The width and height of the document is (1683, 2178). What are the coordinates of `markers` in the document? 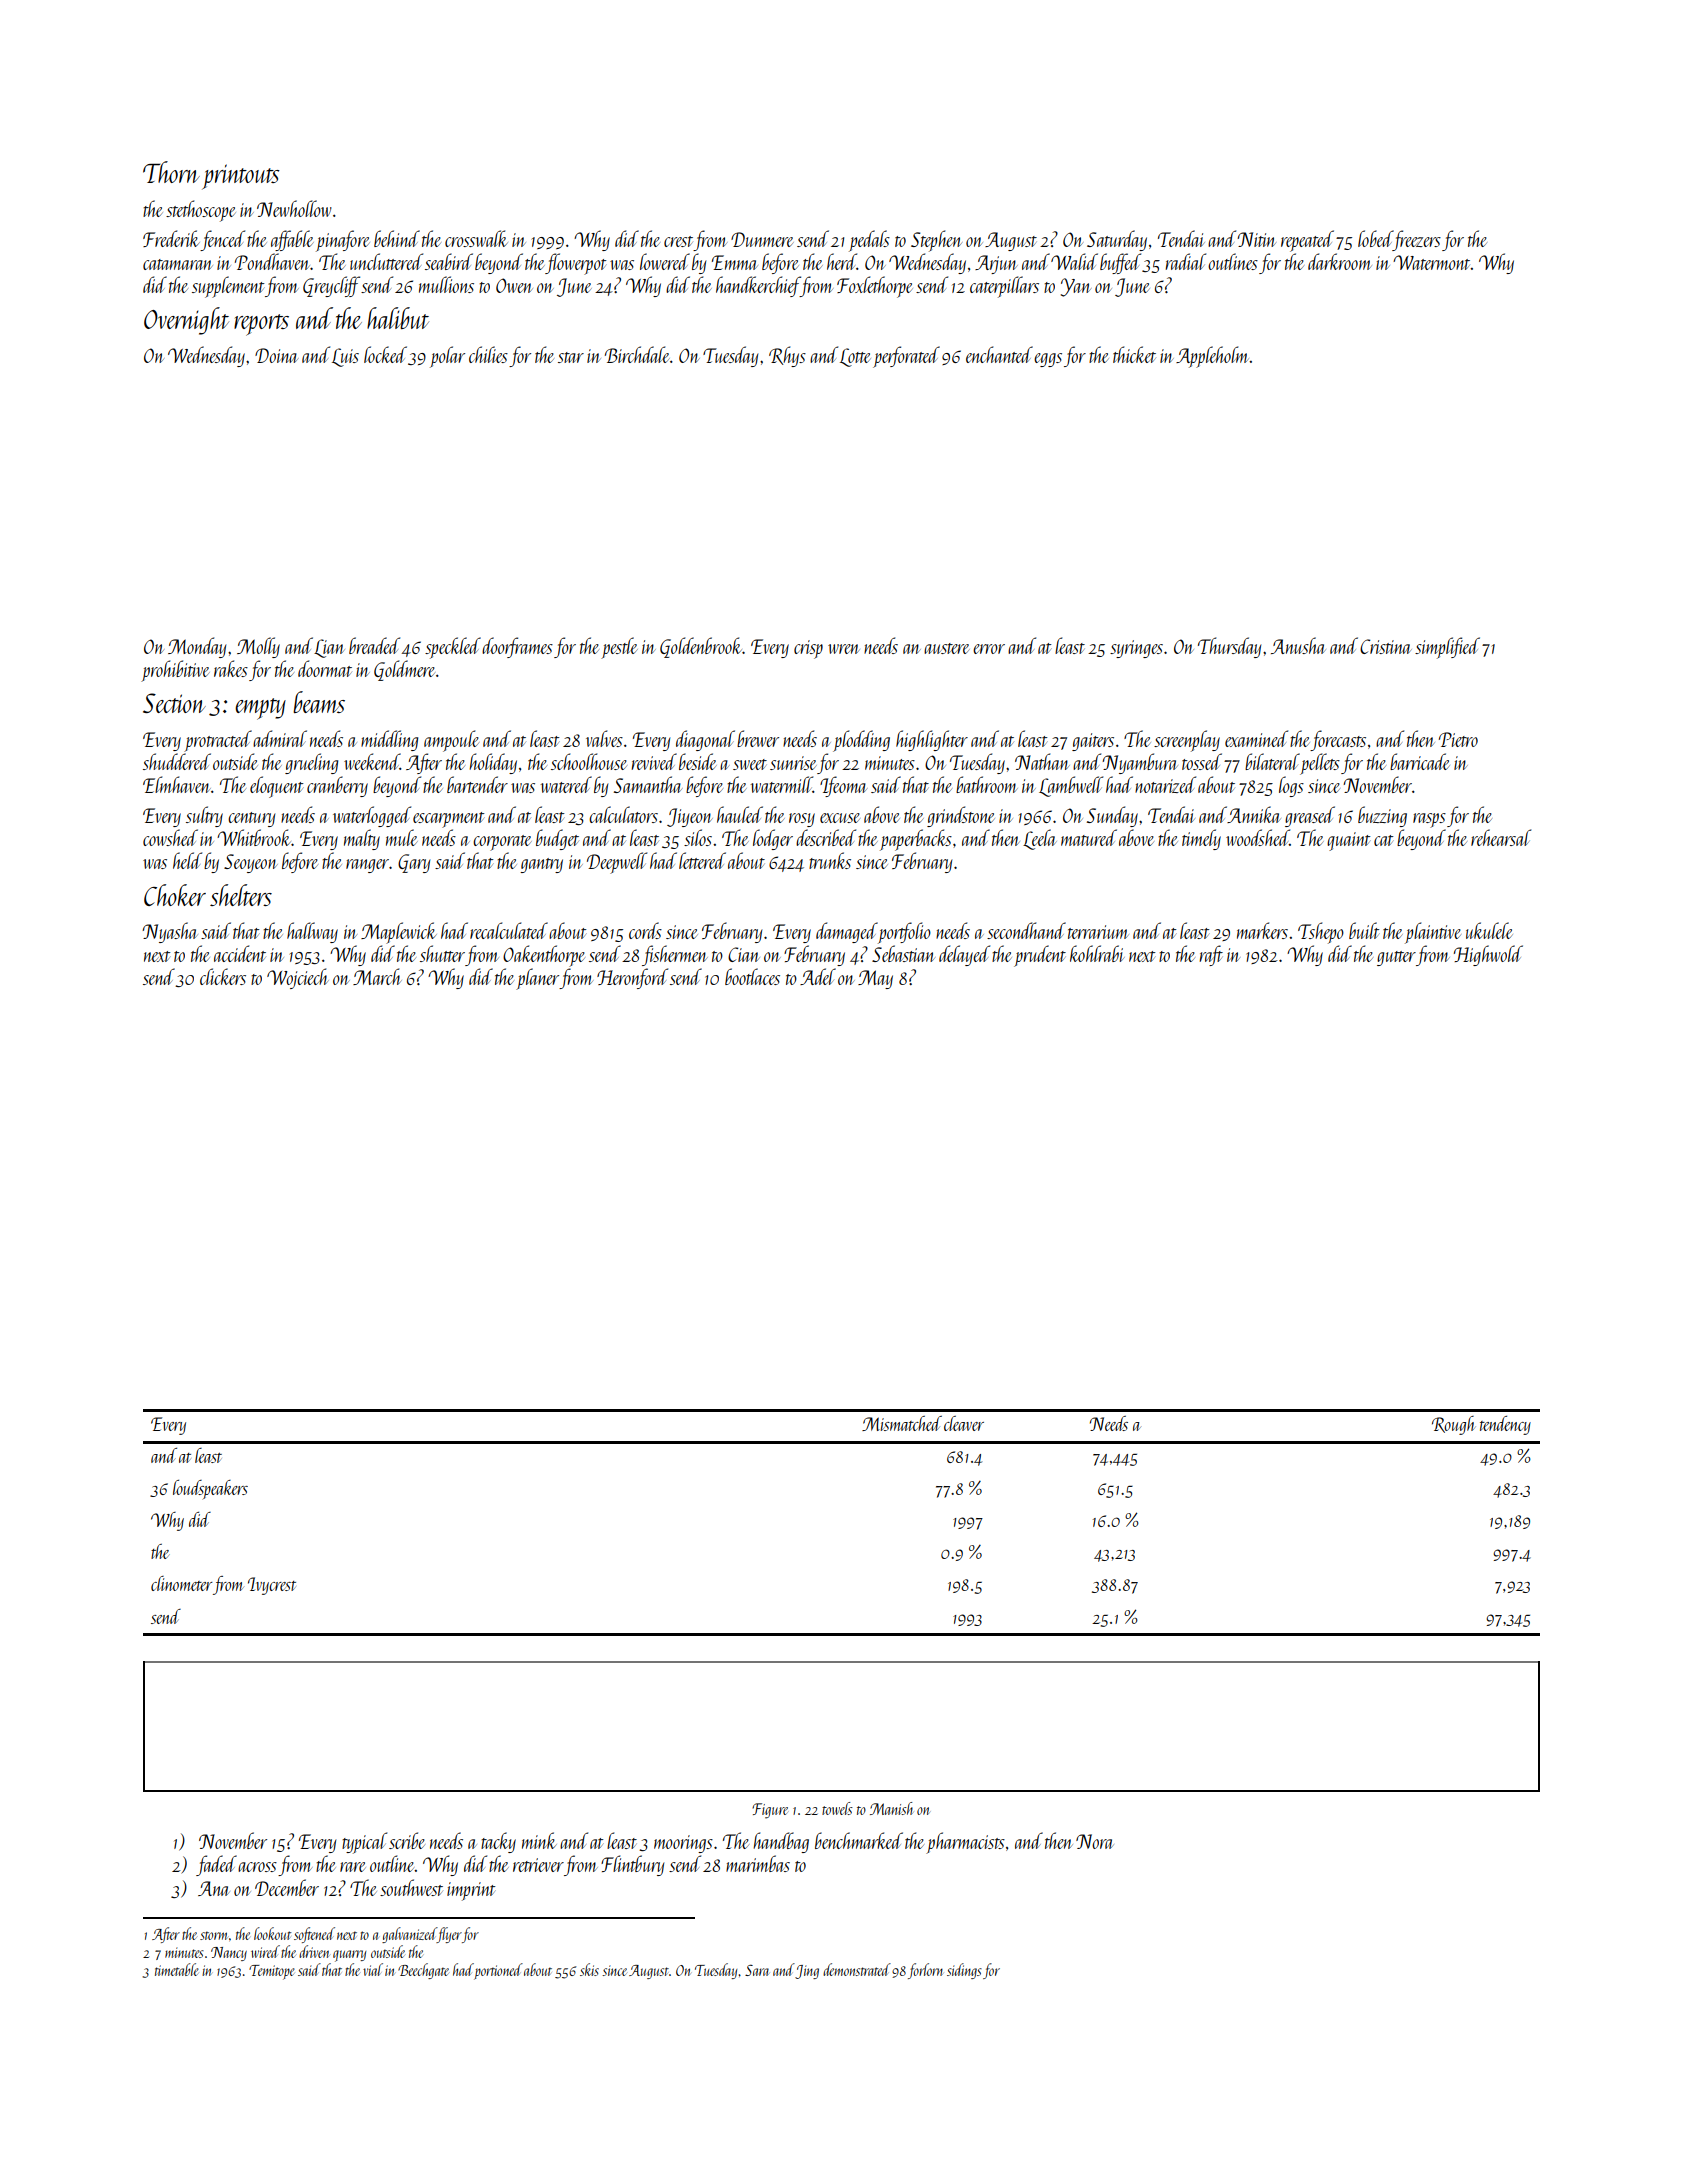 It's located at (1262, 930).
